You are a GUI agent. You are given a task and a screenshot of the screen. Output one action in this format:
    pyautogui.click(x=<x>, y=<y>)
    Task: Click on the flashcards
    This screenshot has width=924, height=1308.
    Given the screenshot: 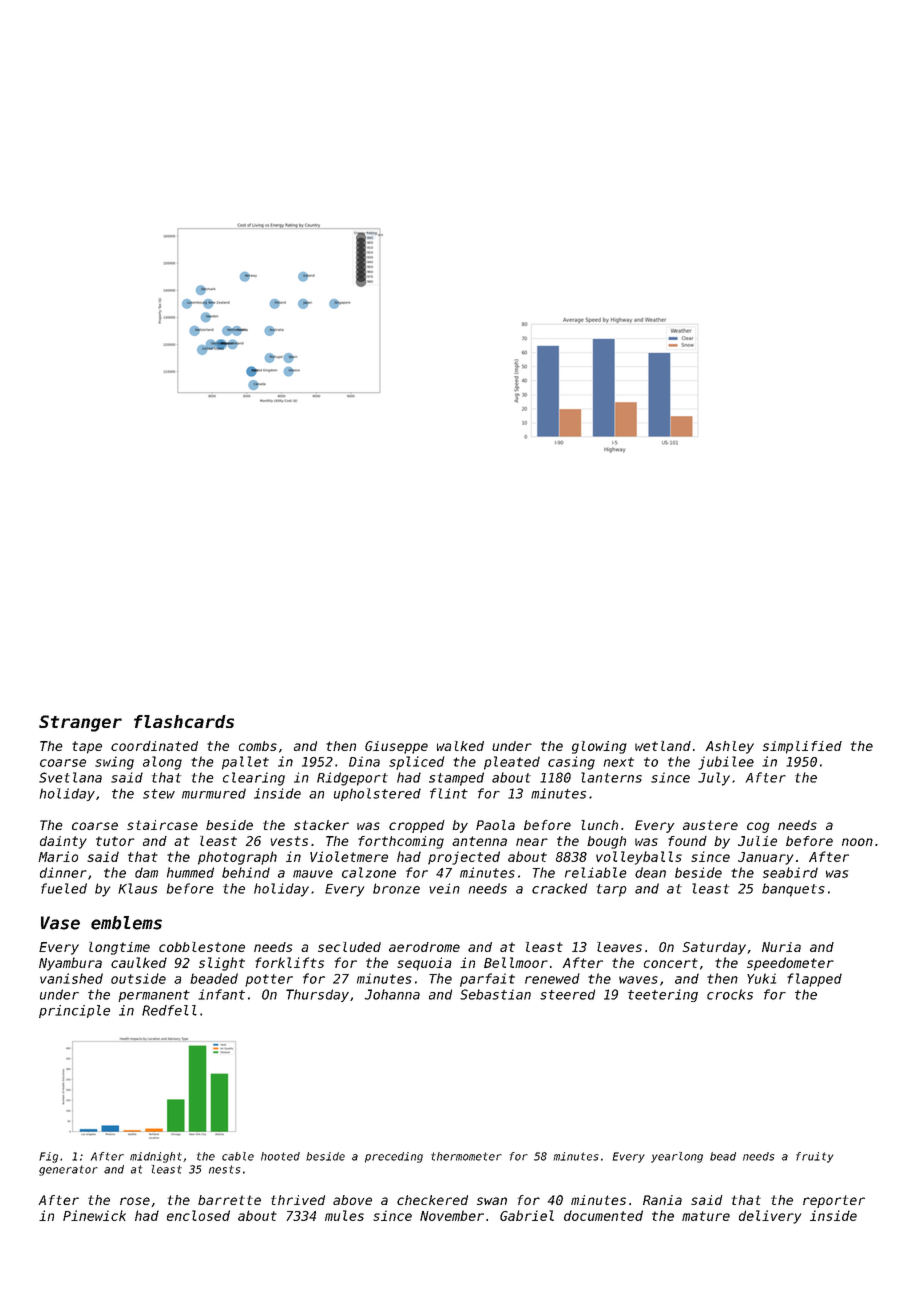 What is the action you would take?
    pyautogui.click(x=184, y=721)
